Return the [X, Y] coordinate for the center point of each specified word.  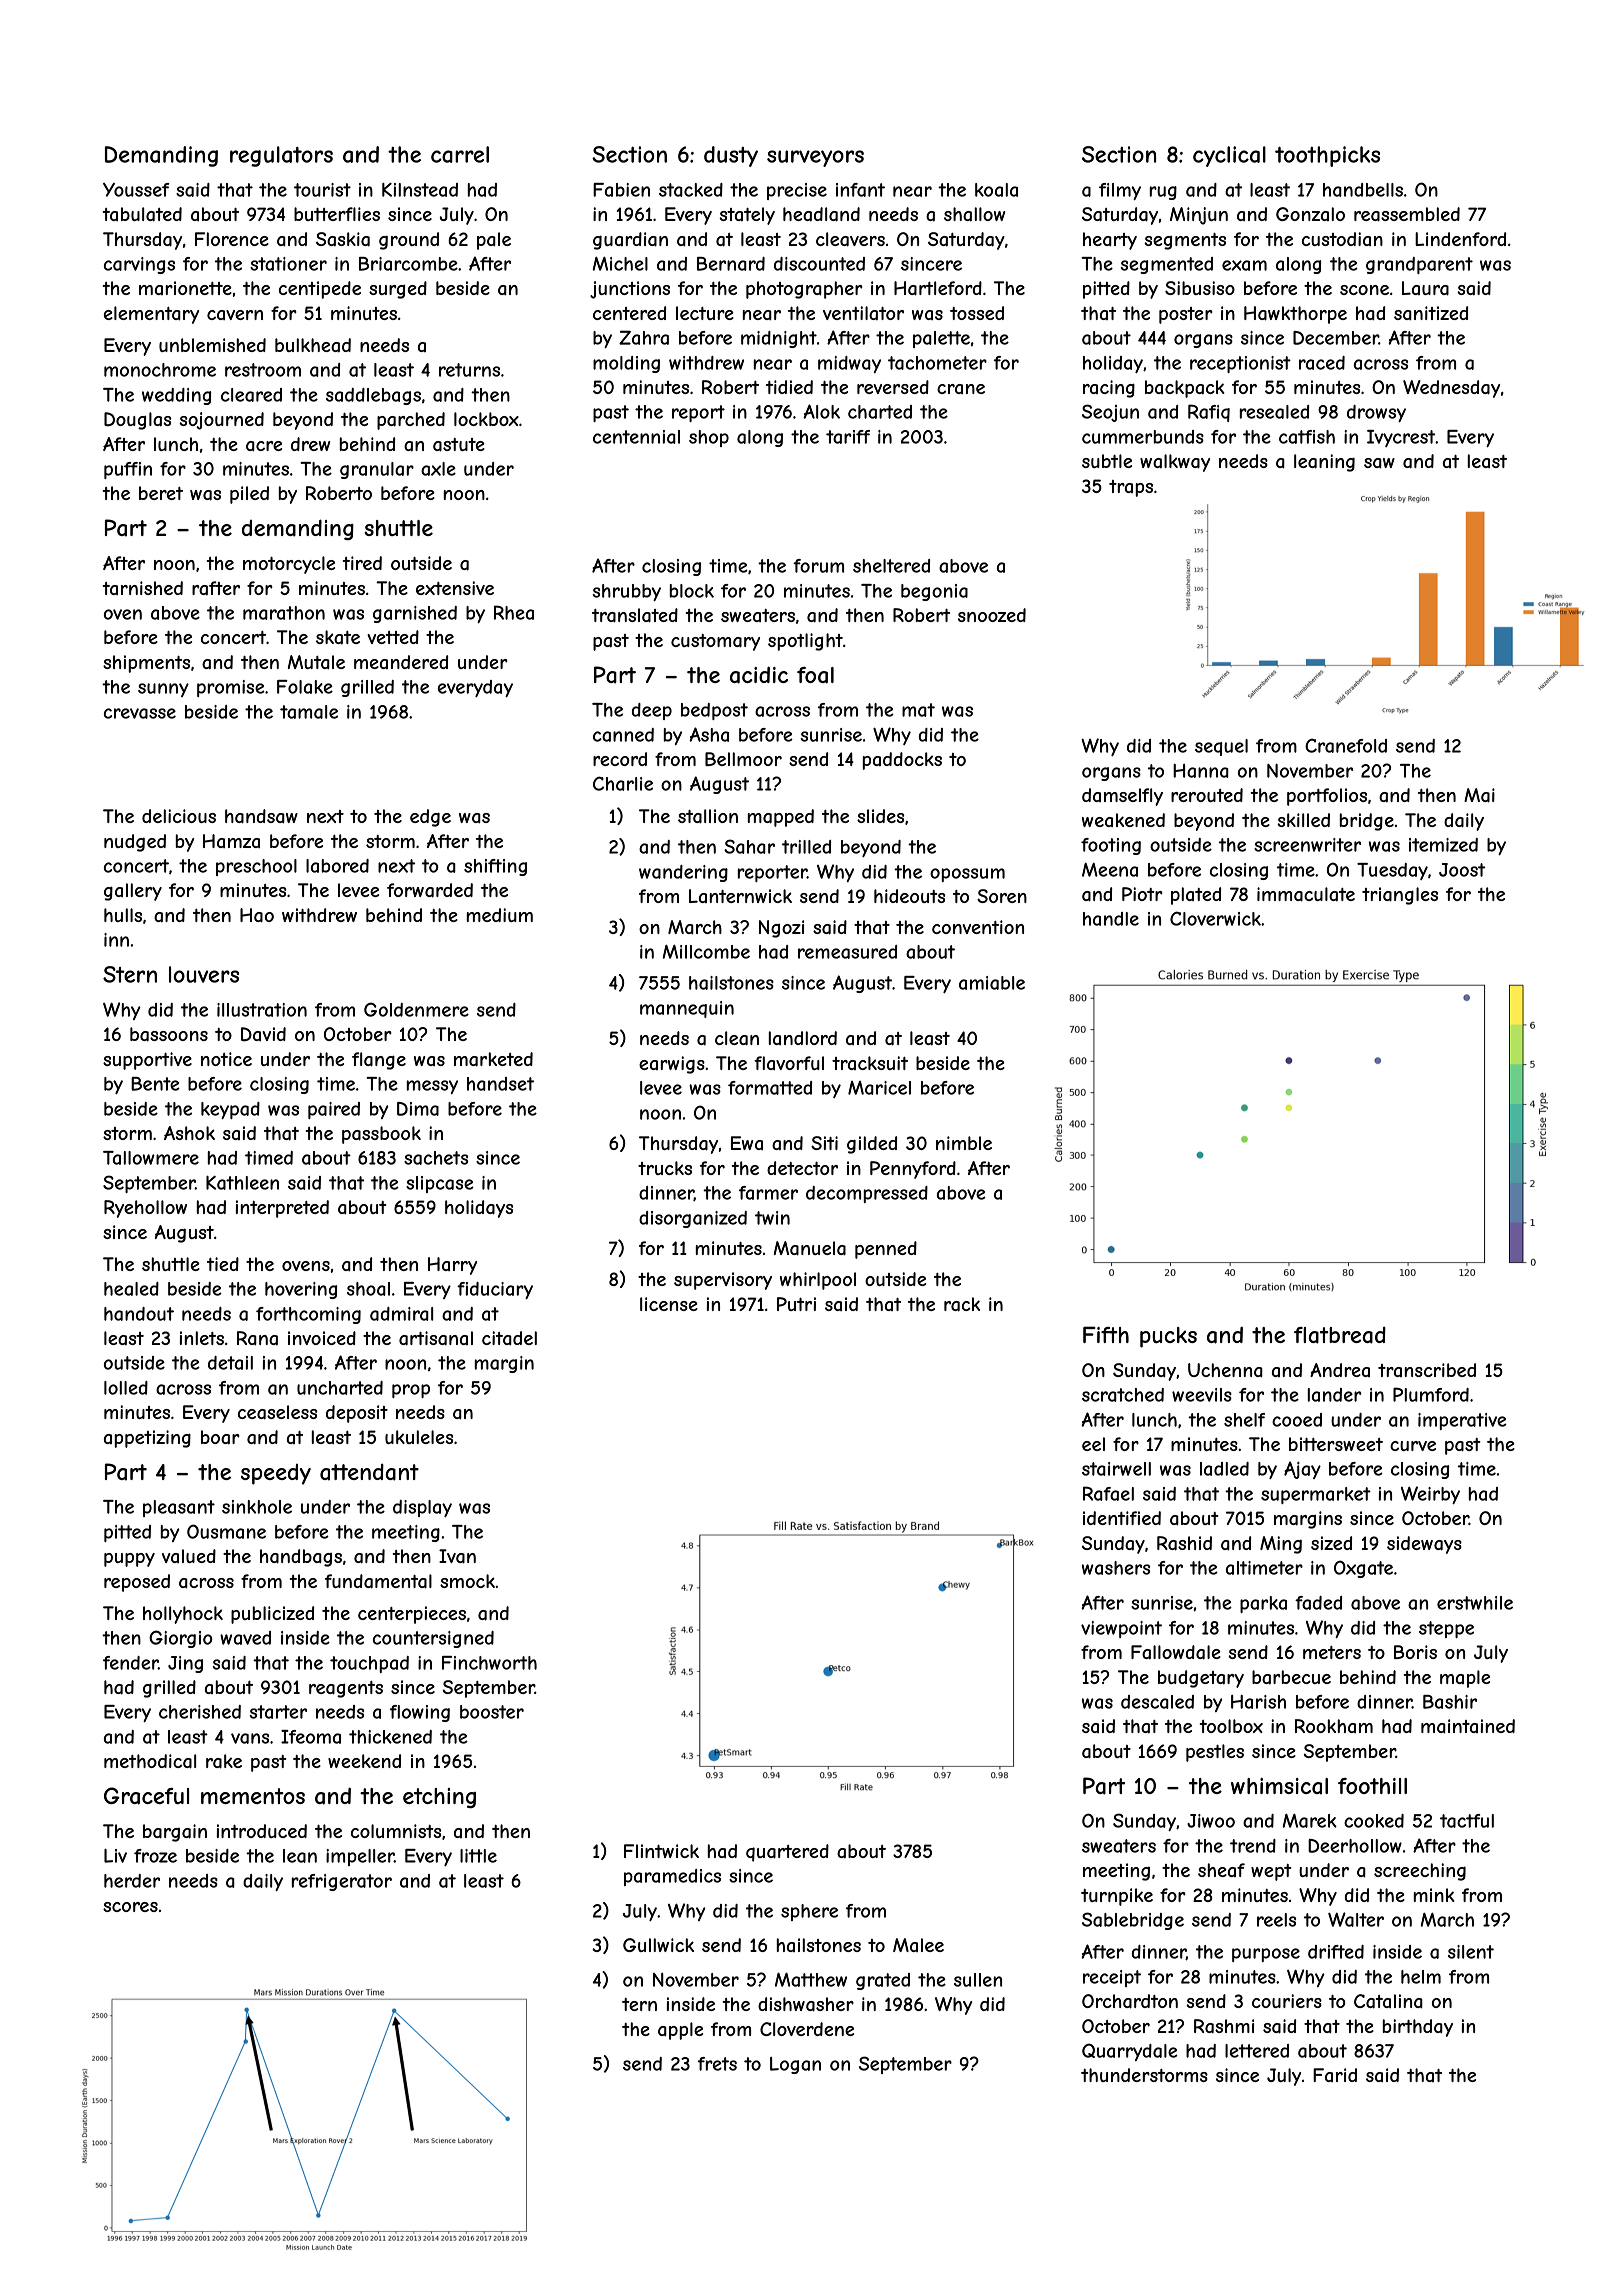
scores [130, 1907]
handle [1111, 919]
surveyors [815, 158]
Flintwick [661, 1851]
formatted [770, 1088]
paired [334, 1110]
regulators [281, 156]
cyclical [1229, 156]
